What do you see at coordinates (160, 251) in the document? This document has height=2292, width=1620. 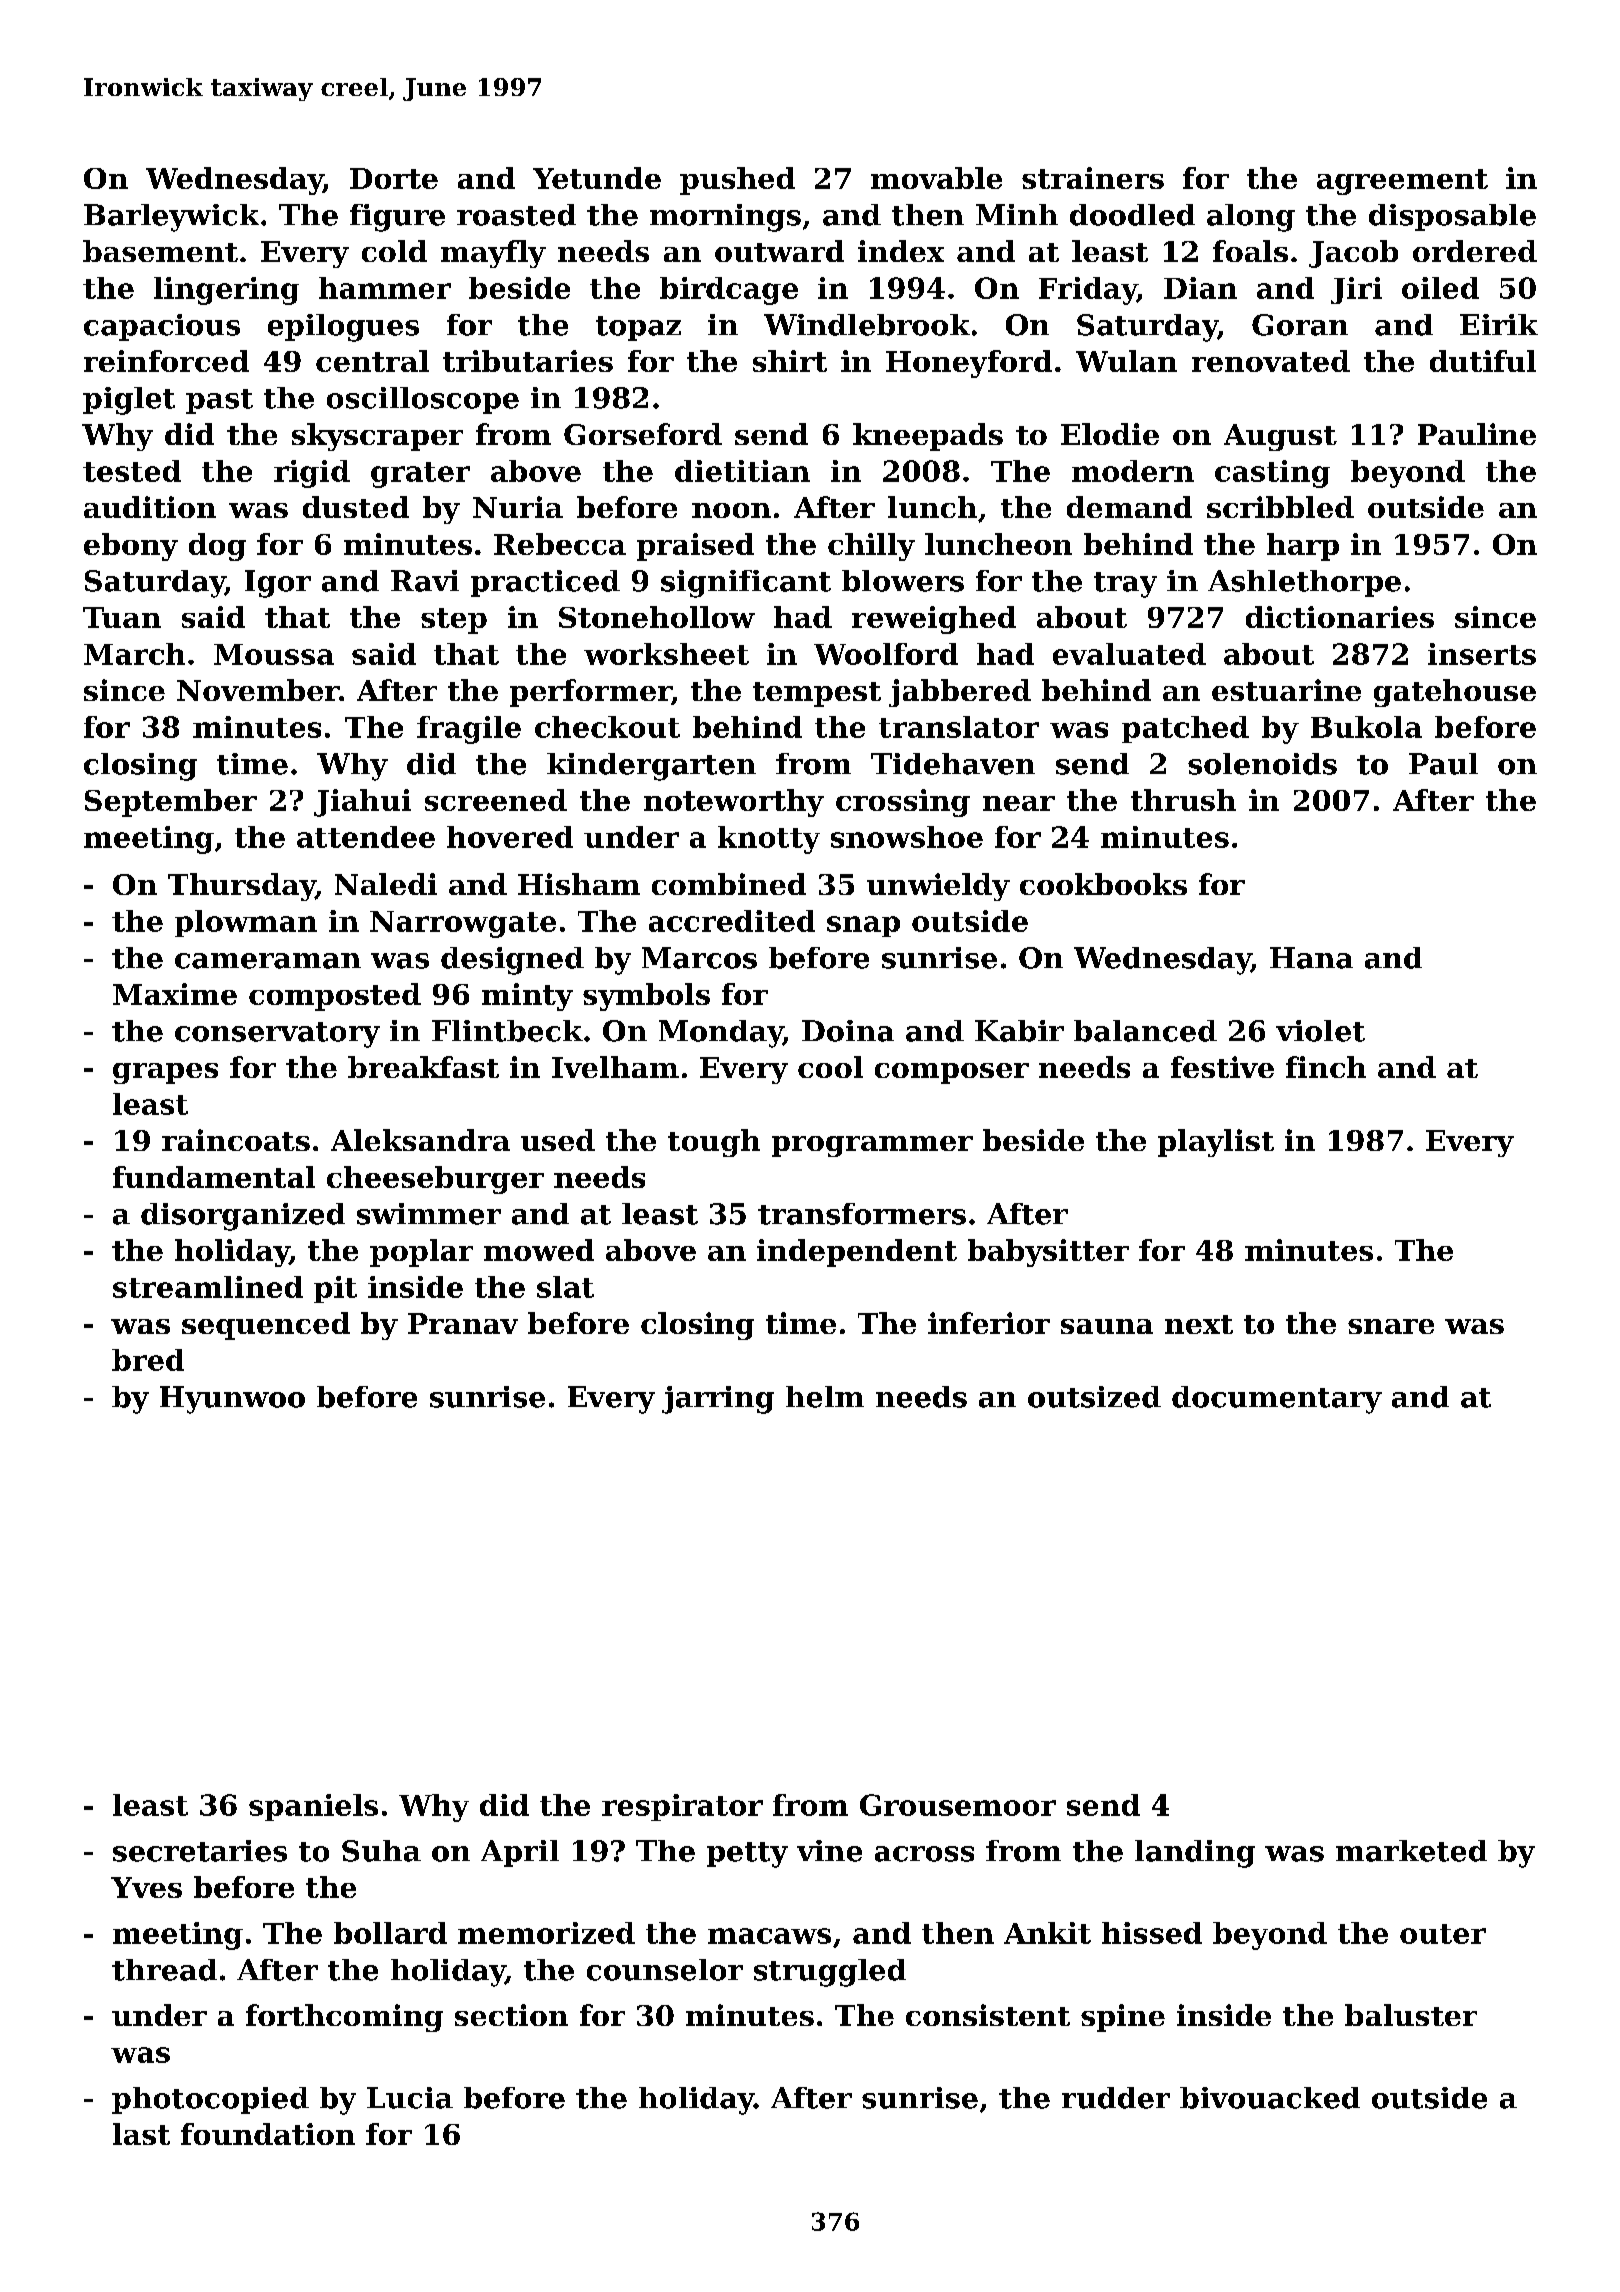 I see `basement` at bounding box center [160, 251].
